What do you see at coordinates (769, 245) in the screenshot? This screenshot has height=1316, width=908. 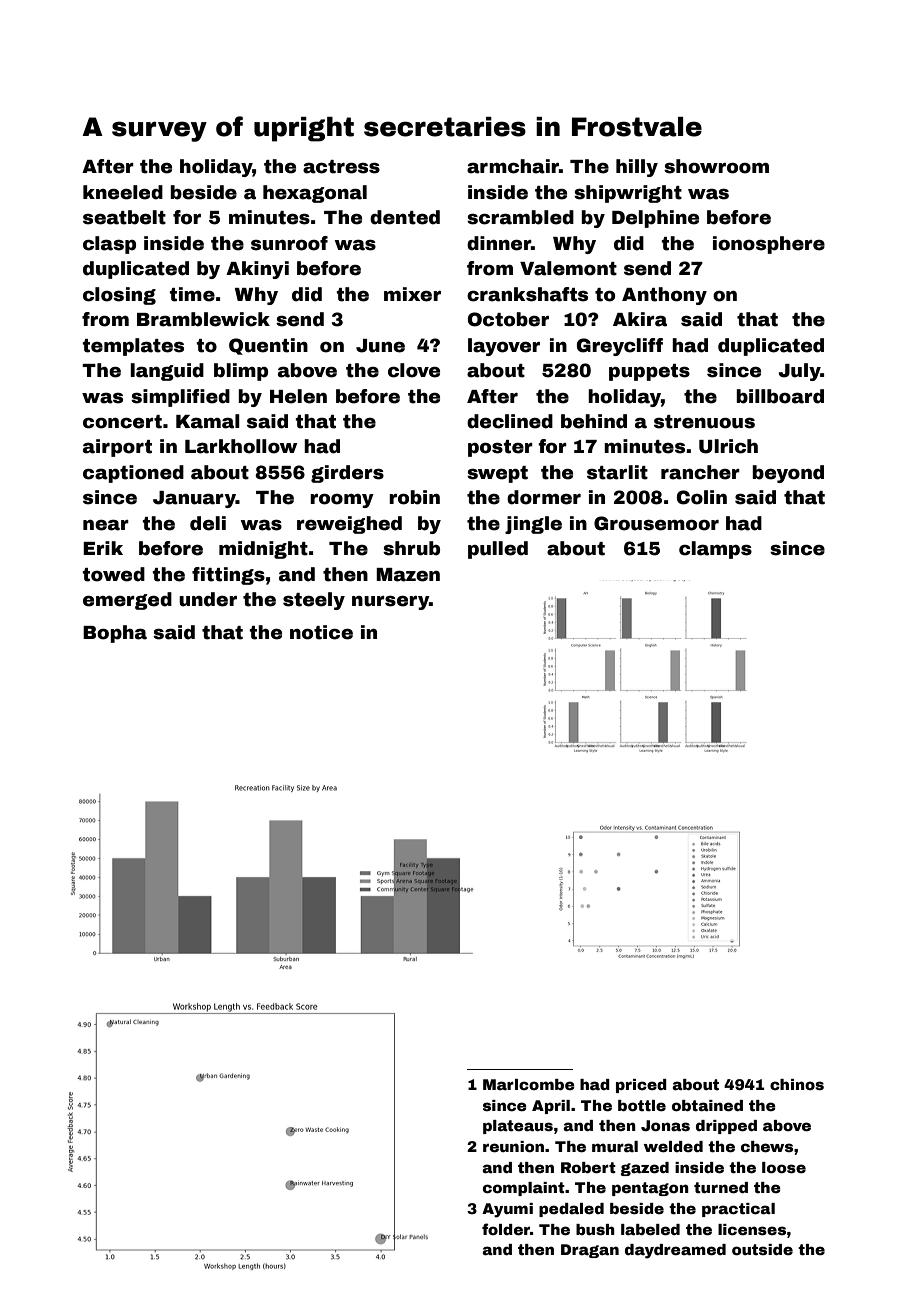 I see `ionosphere` at bounding box center [769, 245].
